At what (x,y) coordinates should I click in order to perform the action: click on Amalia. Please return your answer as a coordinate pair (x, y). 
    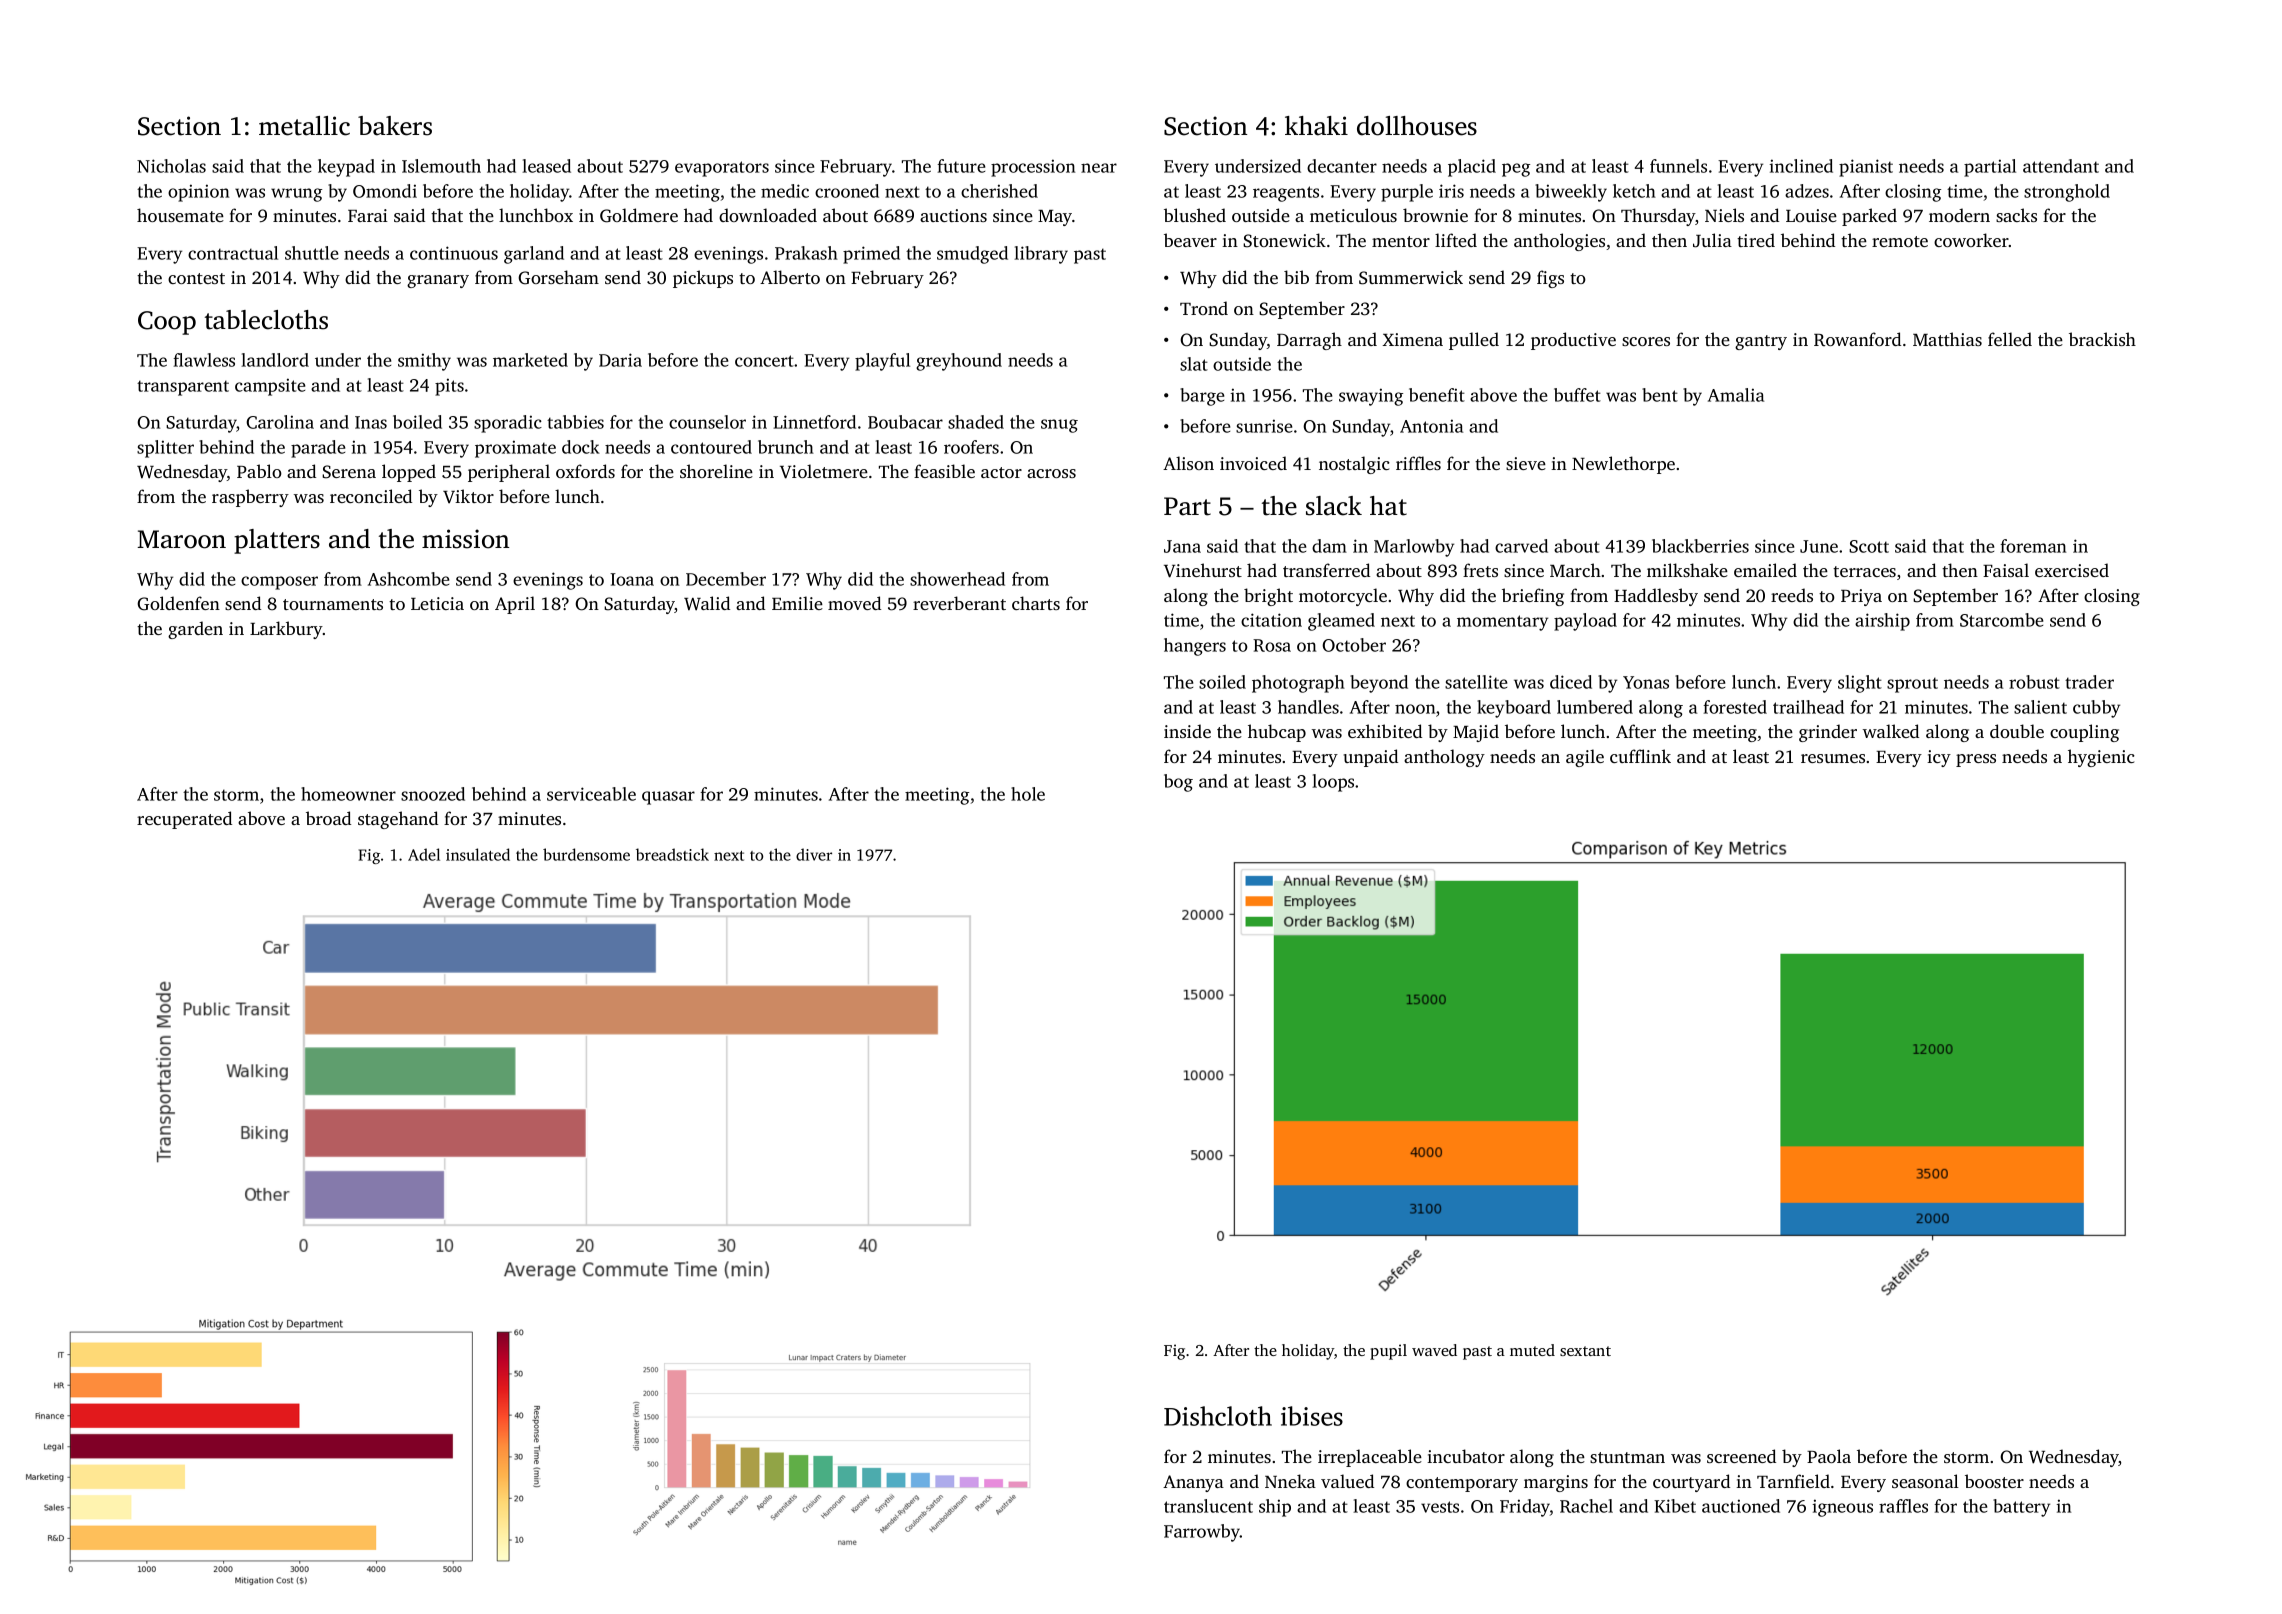
    Looking at the image, I should click on (1736, 395).
